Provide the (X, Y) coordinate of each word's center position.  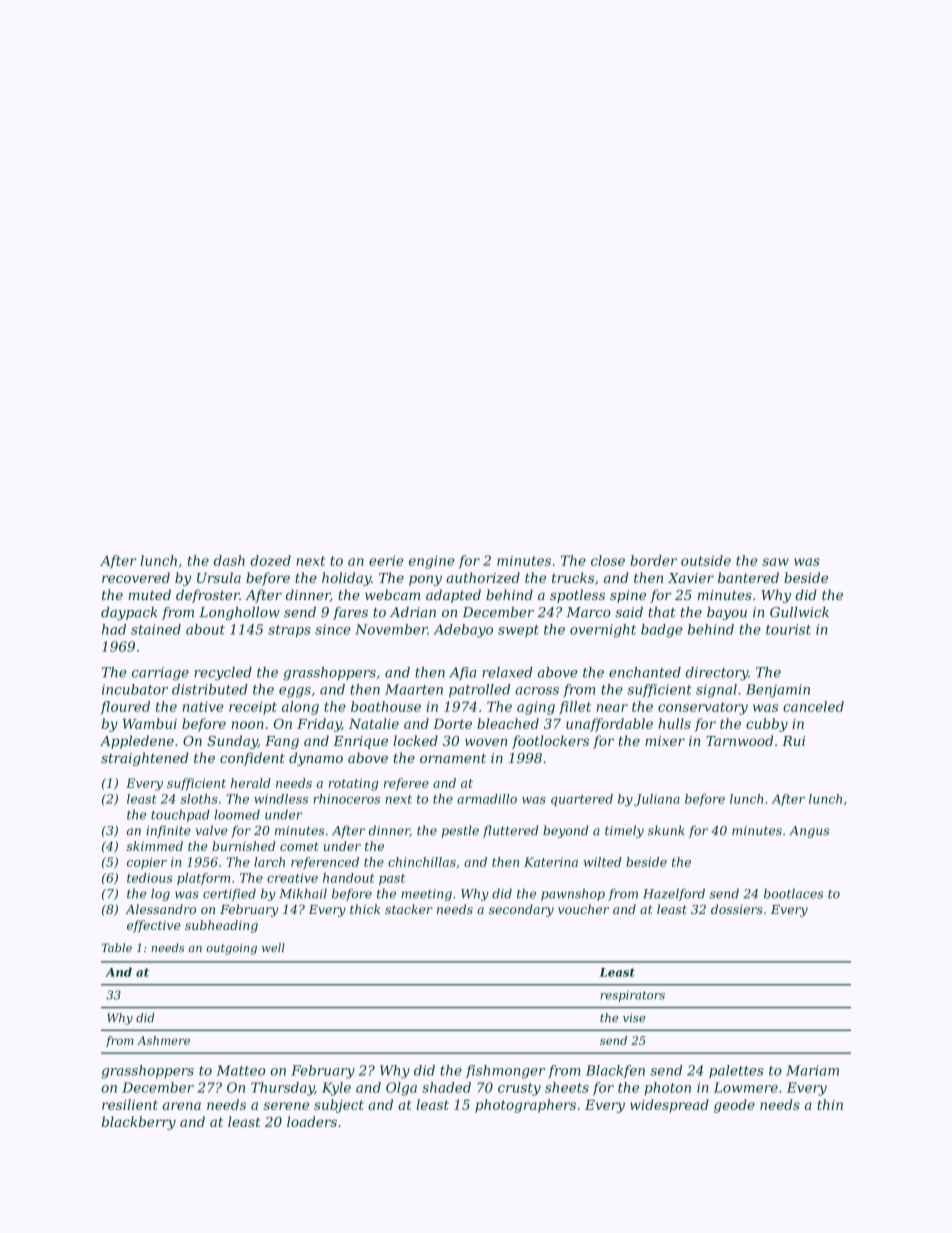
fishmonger (505, 1072)
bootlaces (793, 893)
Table (117, 947)
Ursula (219, 577)
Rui (793, 741)
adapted (453, 596)
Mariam (812, 1070)
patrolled (479, 690)
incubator (135, 689)
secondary (521, 910)
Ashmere (163, 1040)
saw (775, 562)
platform (203, 879)
